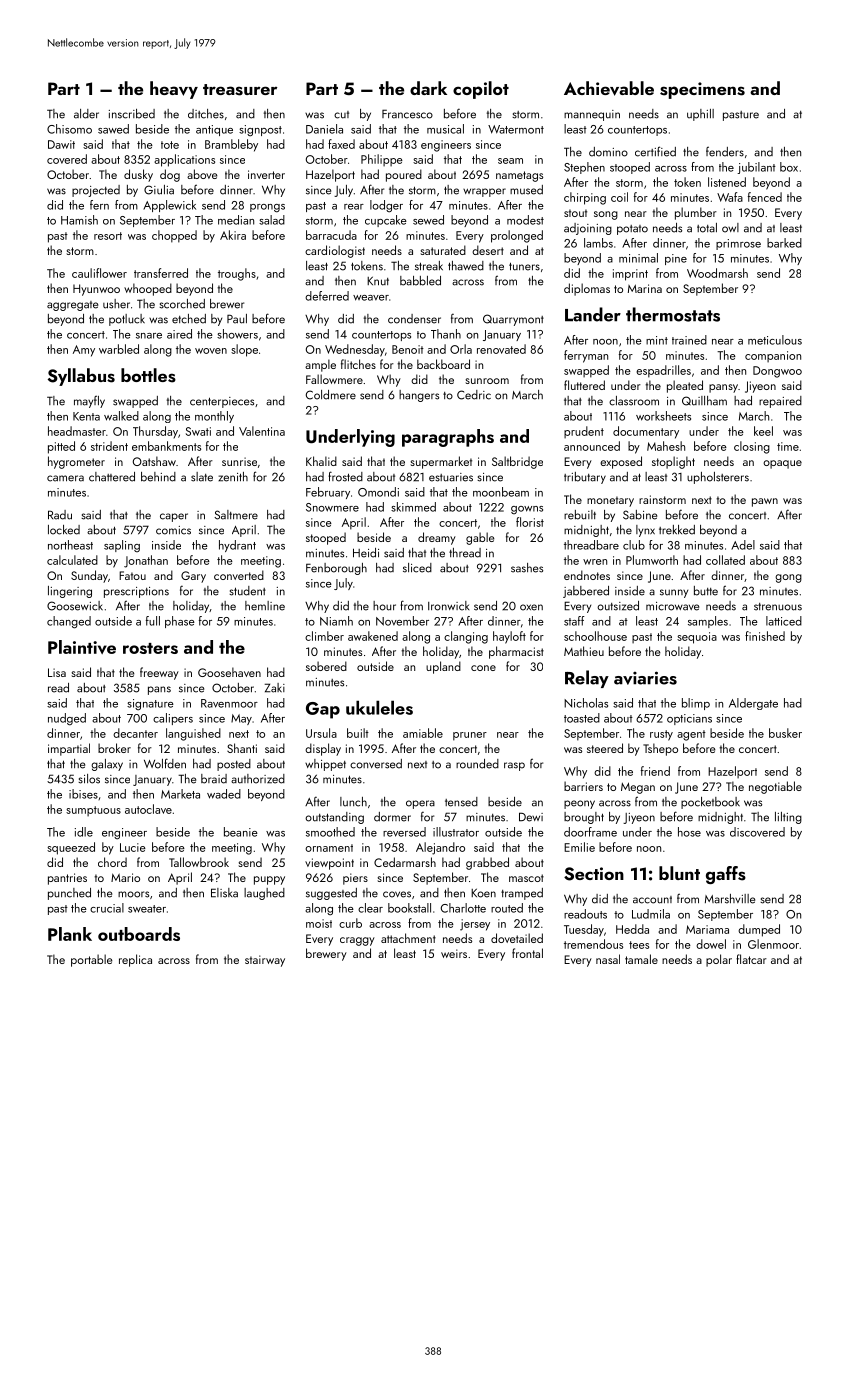 The width and height of the document is (849, 1400). What do you see at coordinates (702, 90) in the document?
I see `specimens` at bounding box center [702, 90].
